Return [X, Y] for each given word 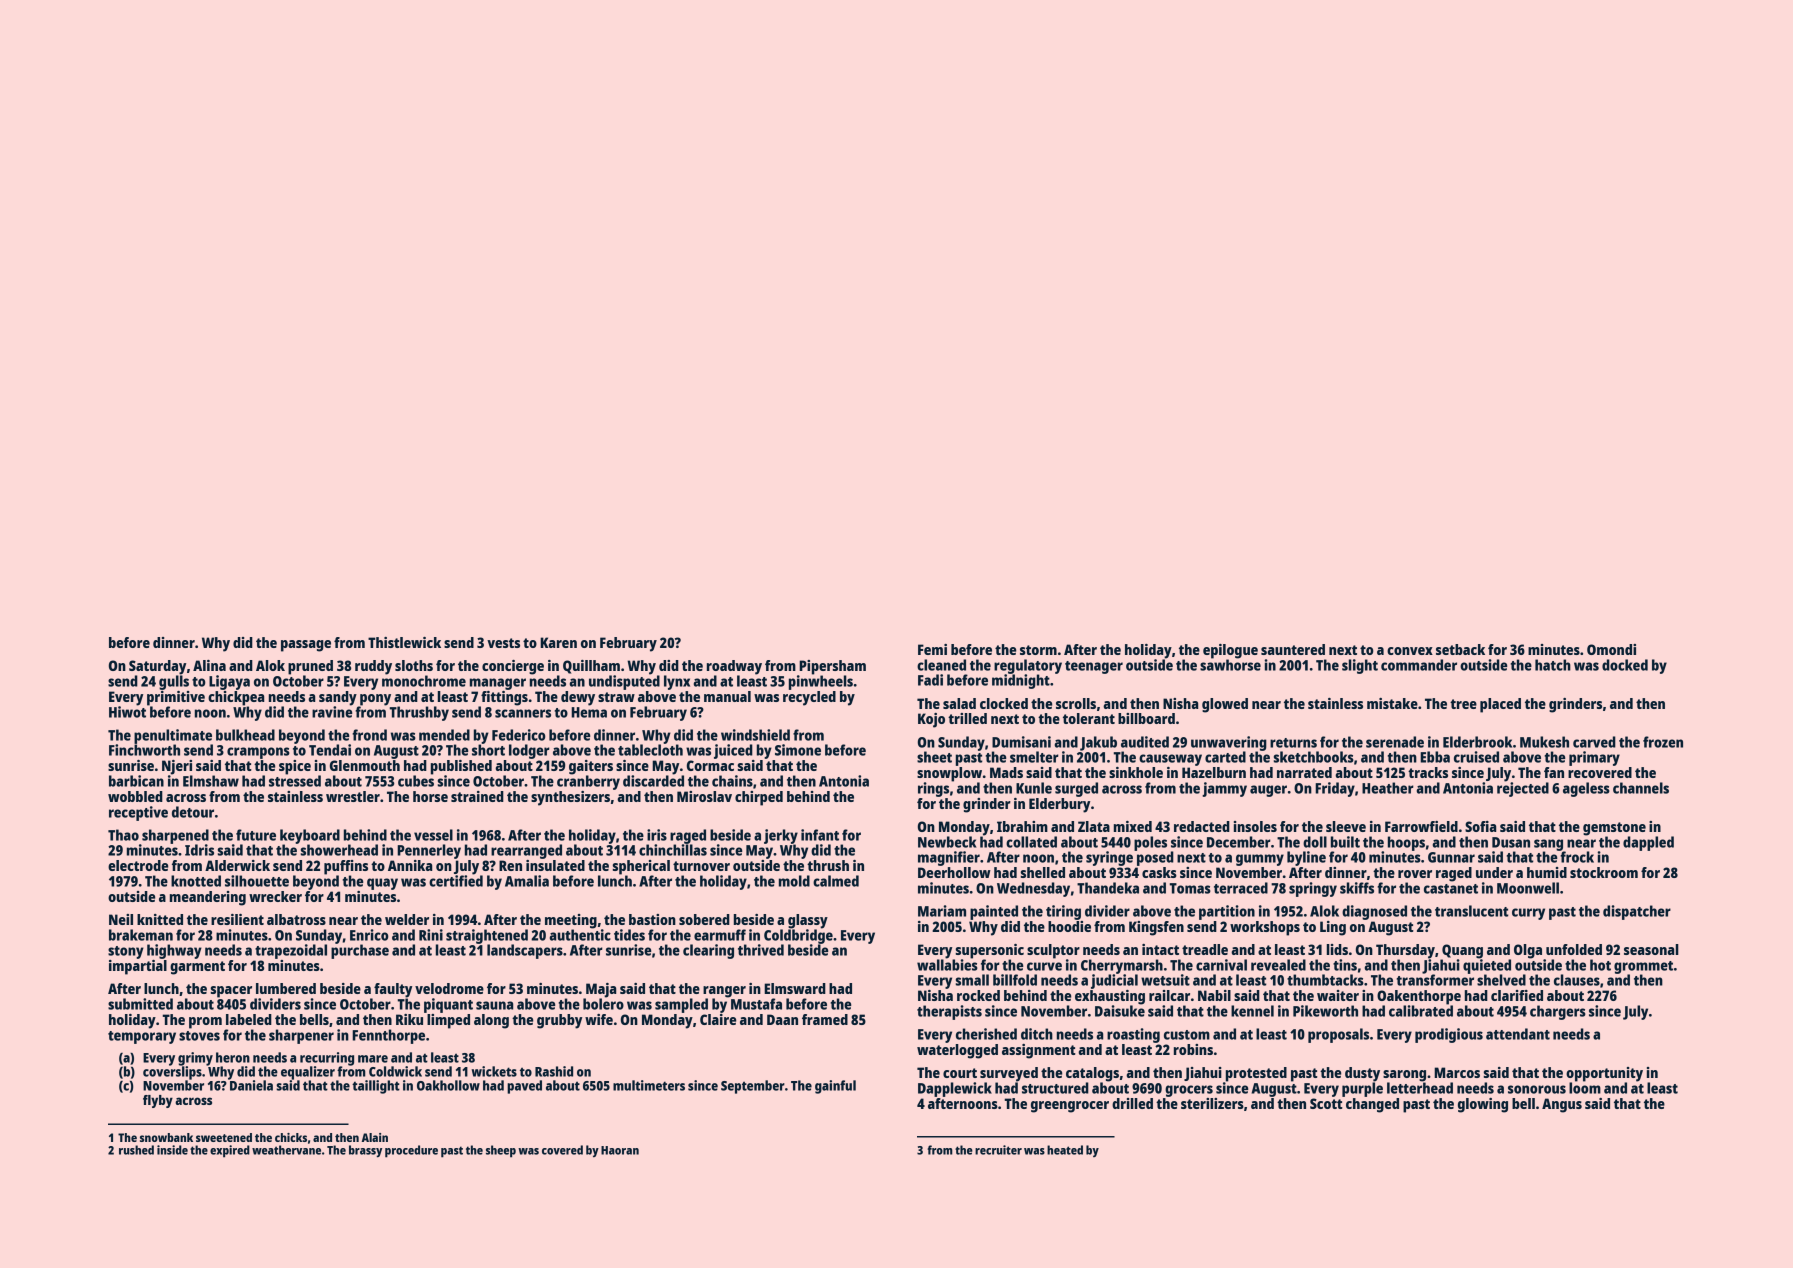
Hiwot [127, 712]
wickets [494, 1071]
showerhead [339, 850]
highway [174, 951]
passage [306, 646]
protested [1256, 1074]
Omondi [1611, 649]
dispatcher [1637, 912]
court [960, 1073]
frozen [1663, 742]
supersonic [990, 951]
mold [794, 881]
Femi [932, 649]
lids [1337, 949]
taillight [376, 1087]
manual [727, 696]
